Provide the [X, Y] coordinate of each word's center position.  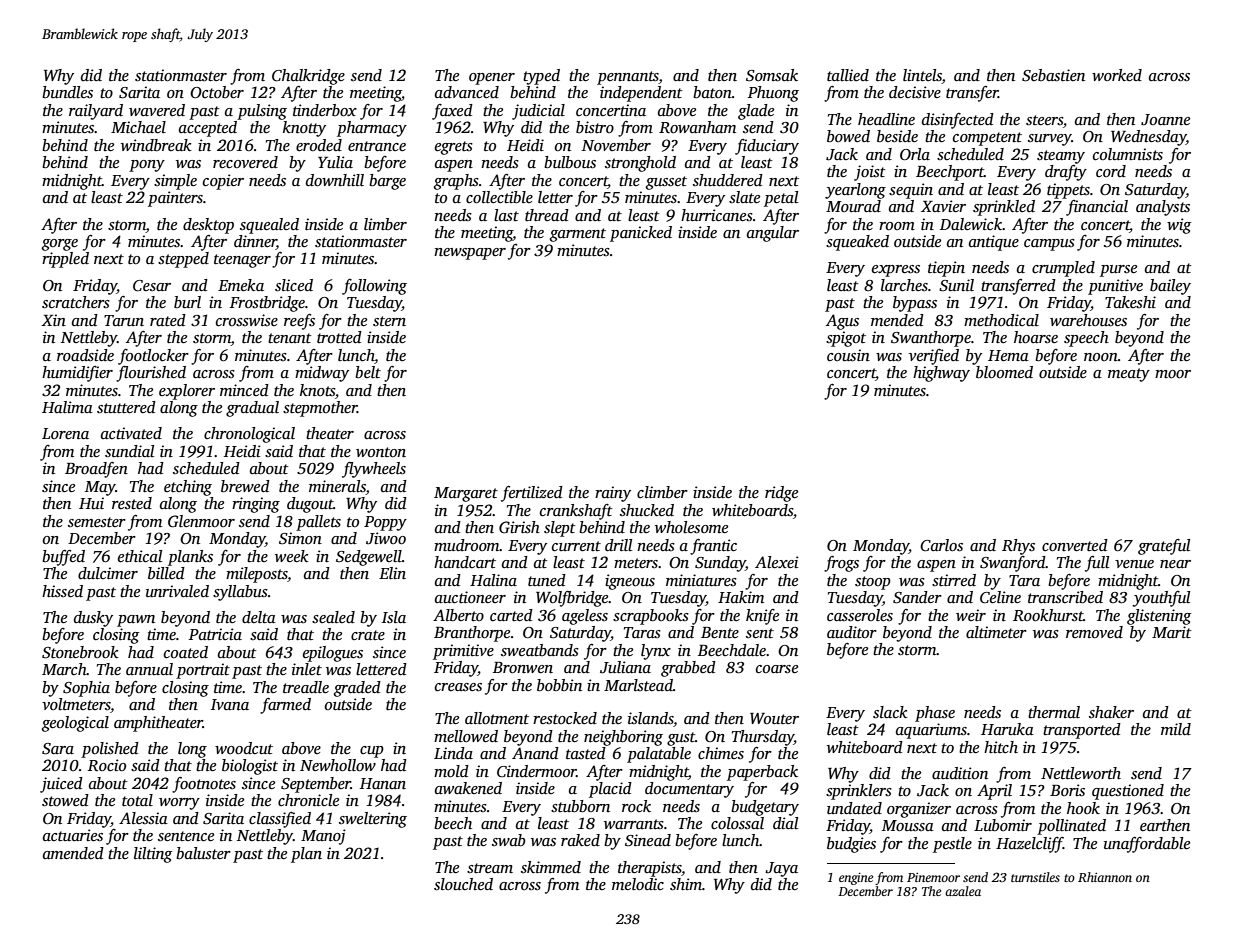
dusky [93, 619]
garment [578, 235]
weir [971, 615]
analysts [1163, 208]
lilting [153, 855]
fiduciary [767, 147]
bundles [67, 92]
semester [97, 522]
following [374, 287]
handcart [465, 562]
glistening [1159, 617]
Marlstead [638, 685]
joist [870, 173]
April [994, 792]
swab [508, 840]
